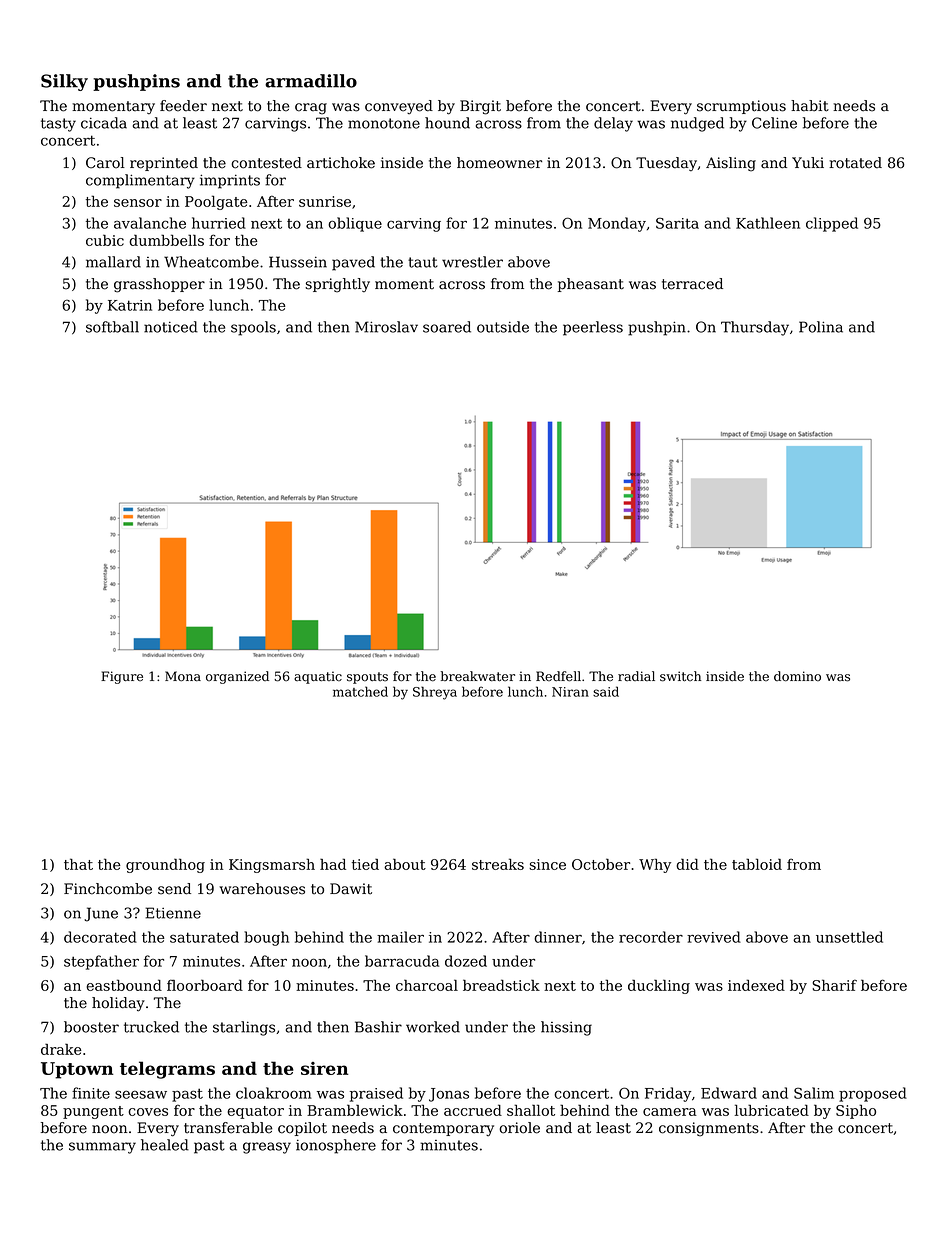 The height and width of the image is (1233, 952). Describe the element at coordinates (774, 123) in the image. I see `Celine` at that location.
